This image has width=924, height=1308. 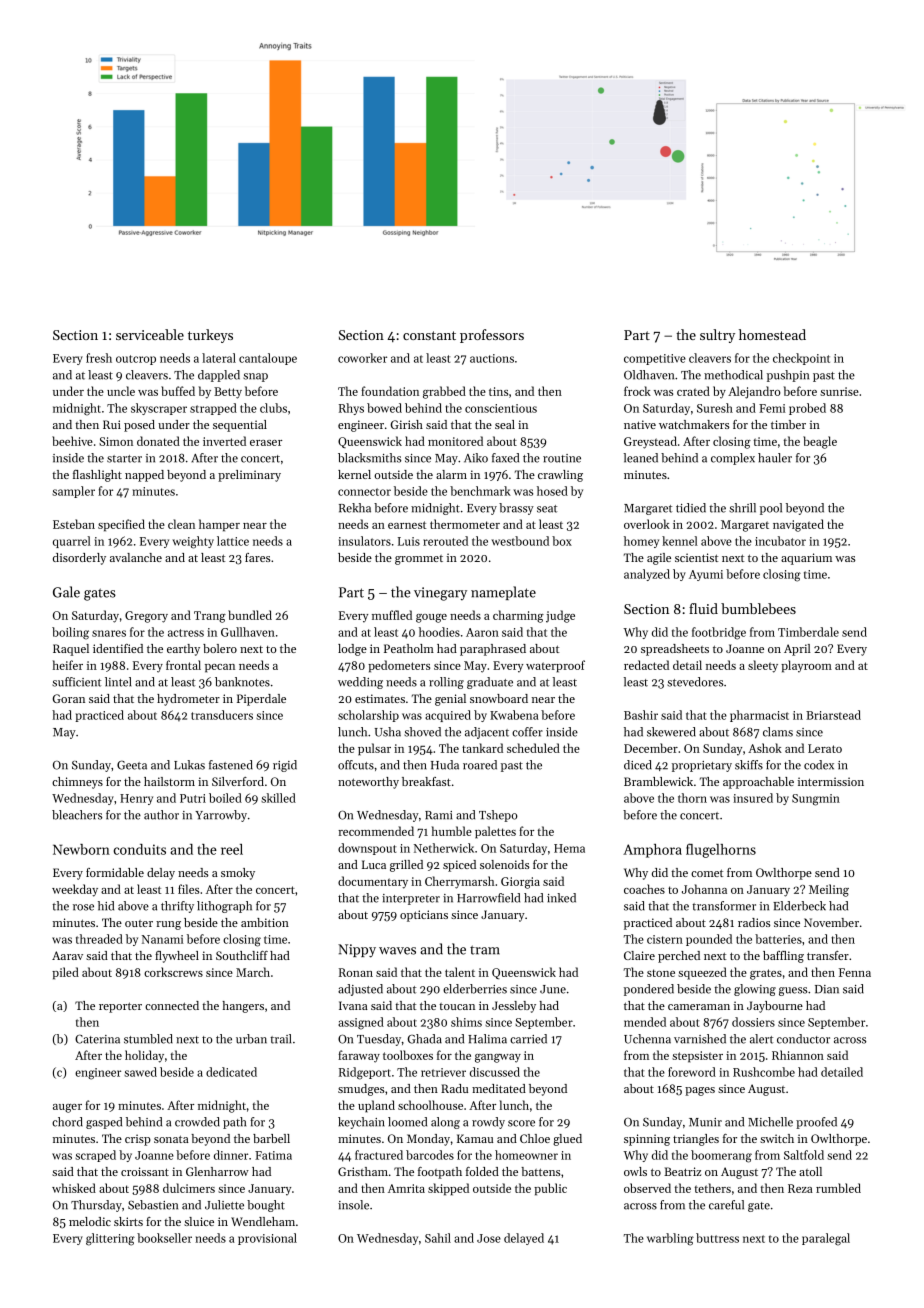 I want to click on crowded, so click(x=197, y=1122).
